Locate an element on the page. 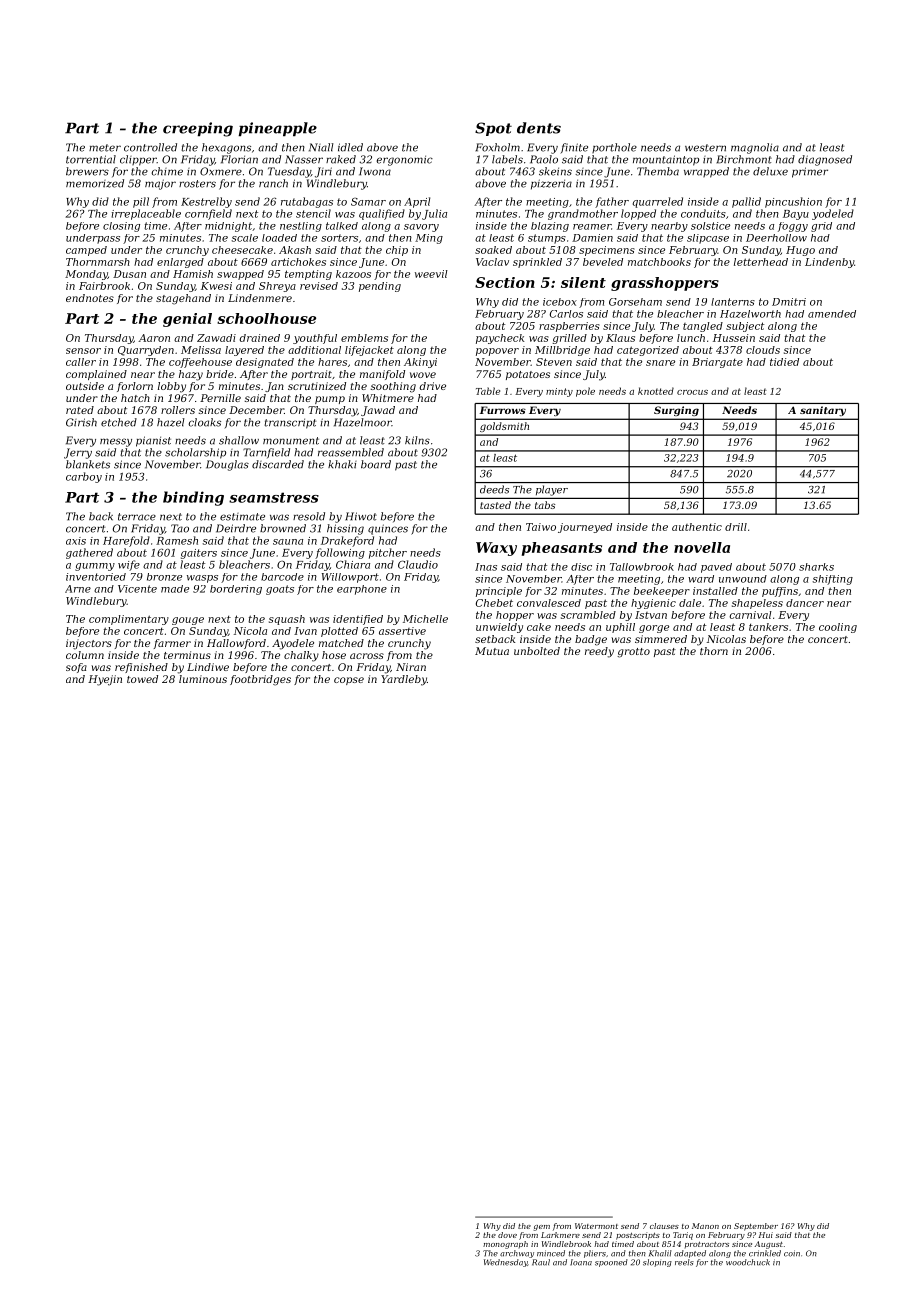 This page has height=1308, width=924. clauses is located at coordinates (664, 1226).
